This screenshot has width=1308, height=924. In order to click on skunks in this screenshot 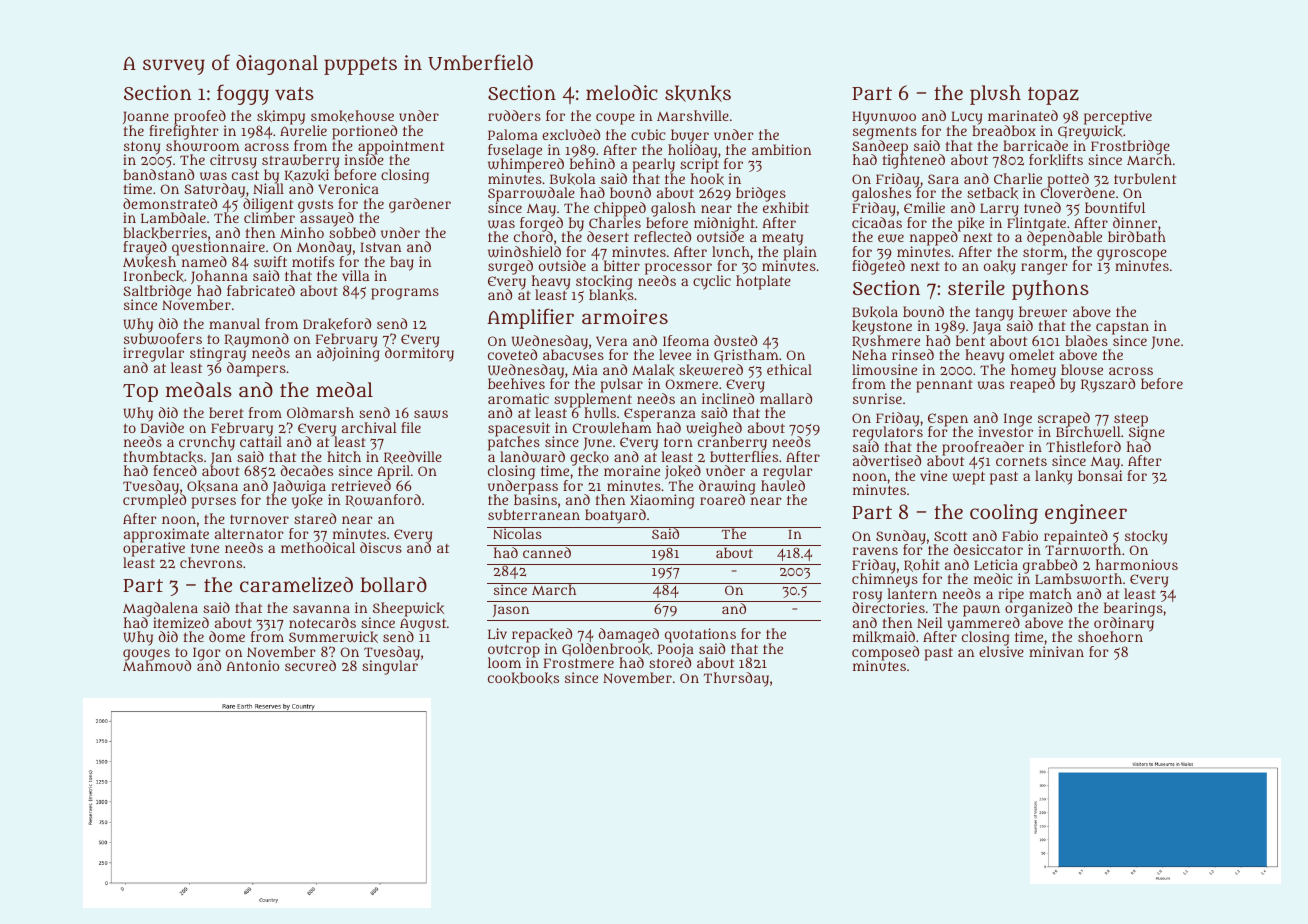, I will do `click(698, 93)`.
